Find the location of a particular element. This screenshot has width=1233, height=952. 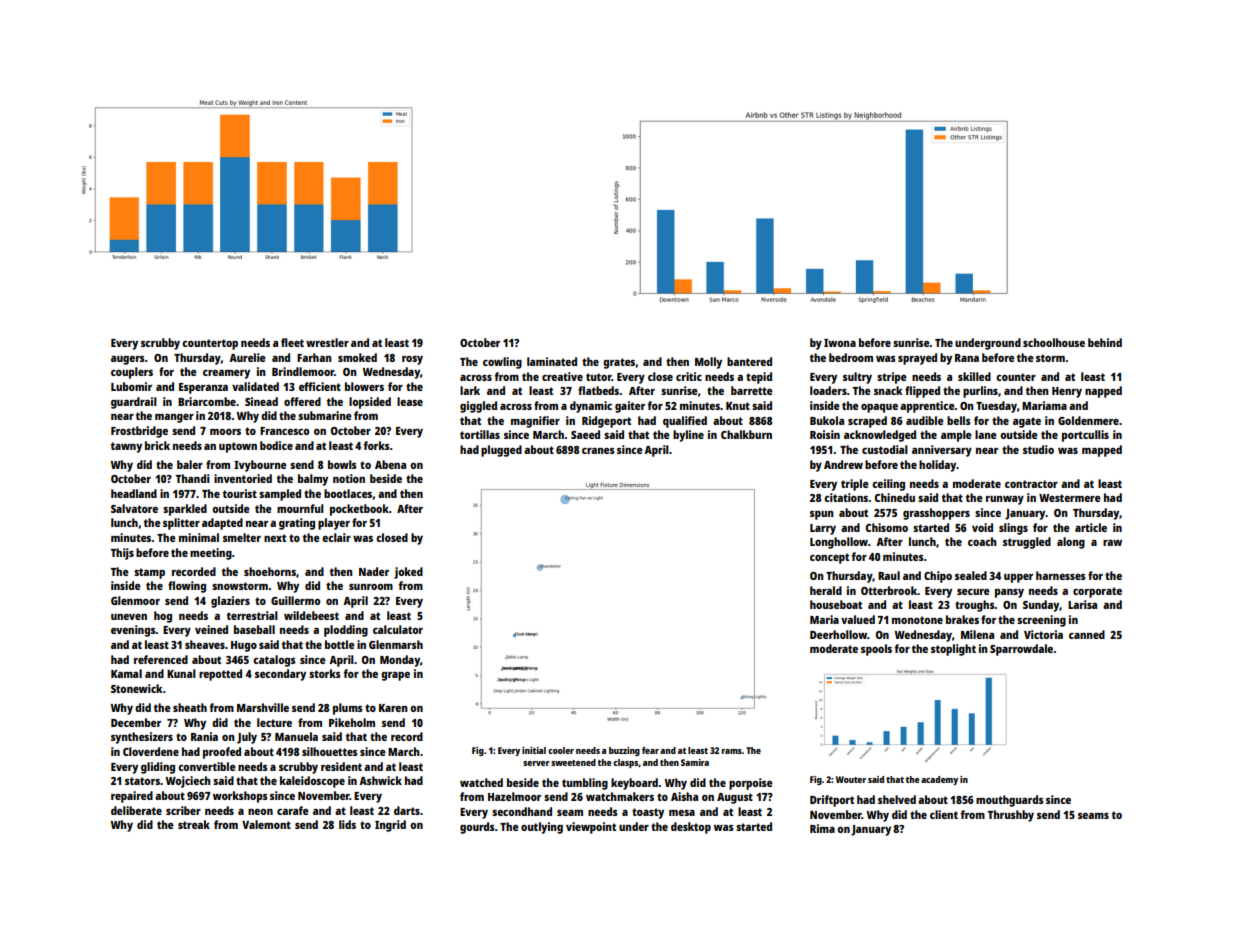

schoolhouse is located at coordinates (1054, 342).
